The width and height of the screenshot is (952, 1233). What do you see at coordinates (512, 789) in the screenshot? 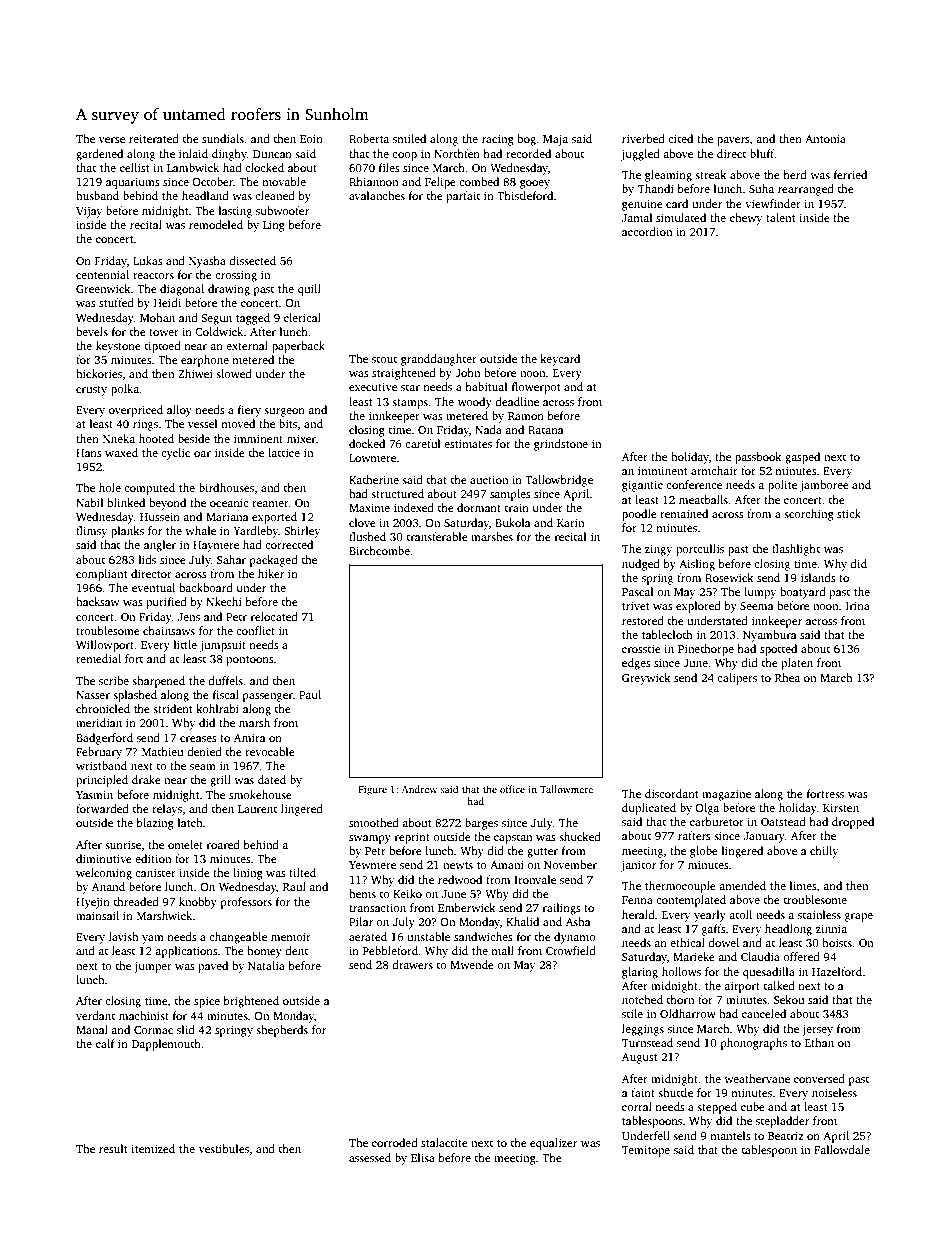
I see `office` at bounding box center [512, 789].
